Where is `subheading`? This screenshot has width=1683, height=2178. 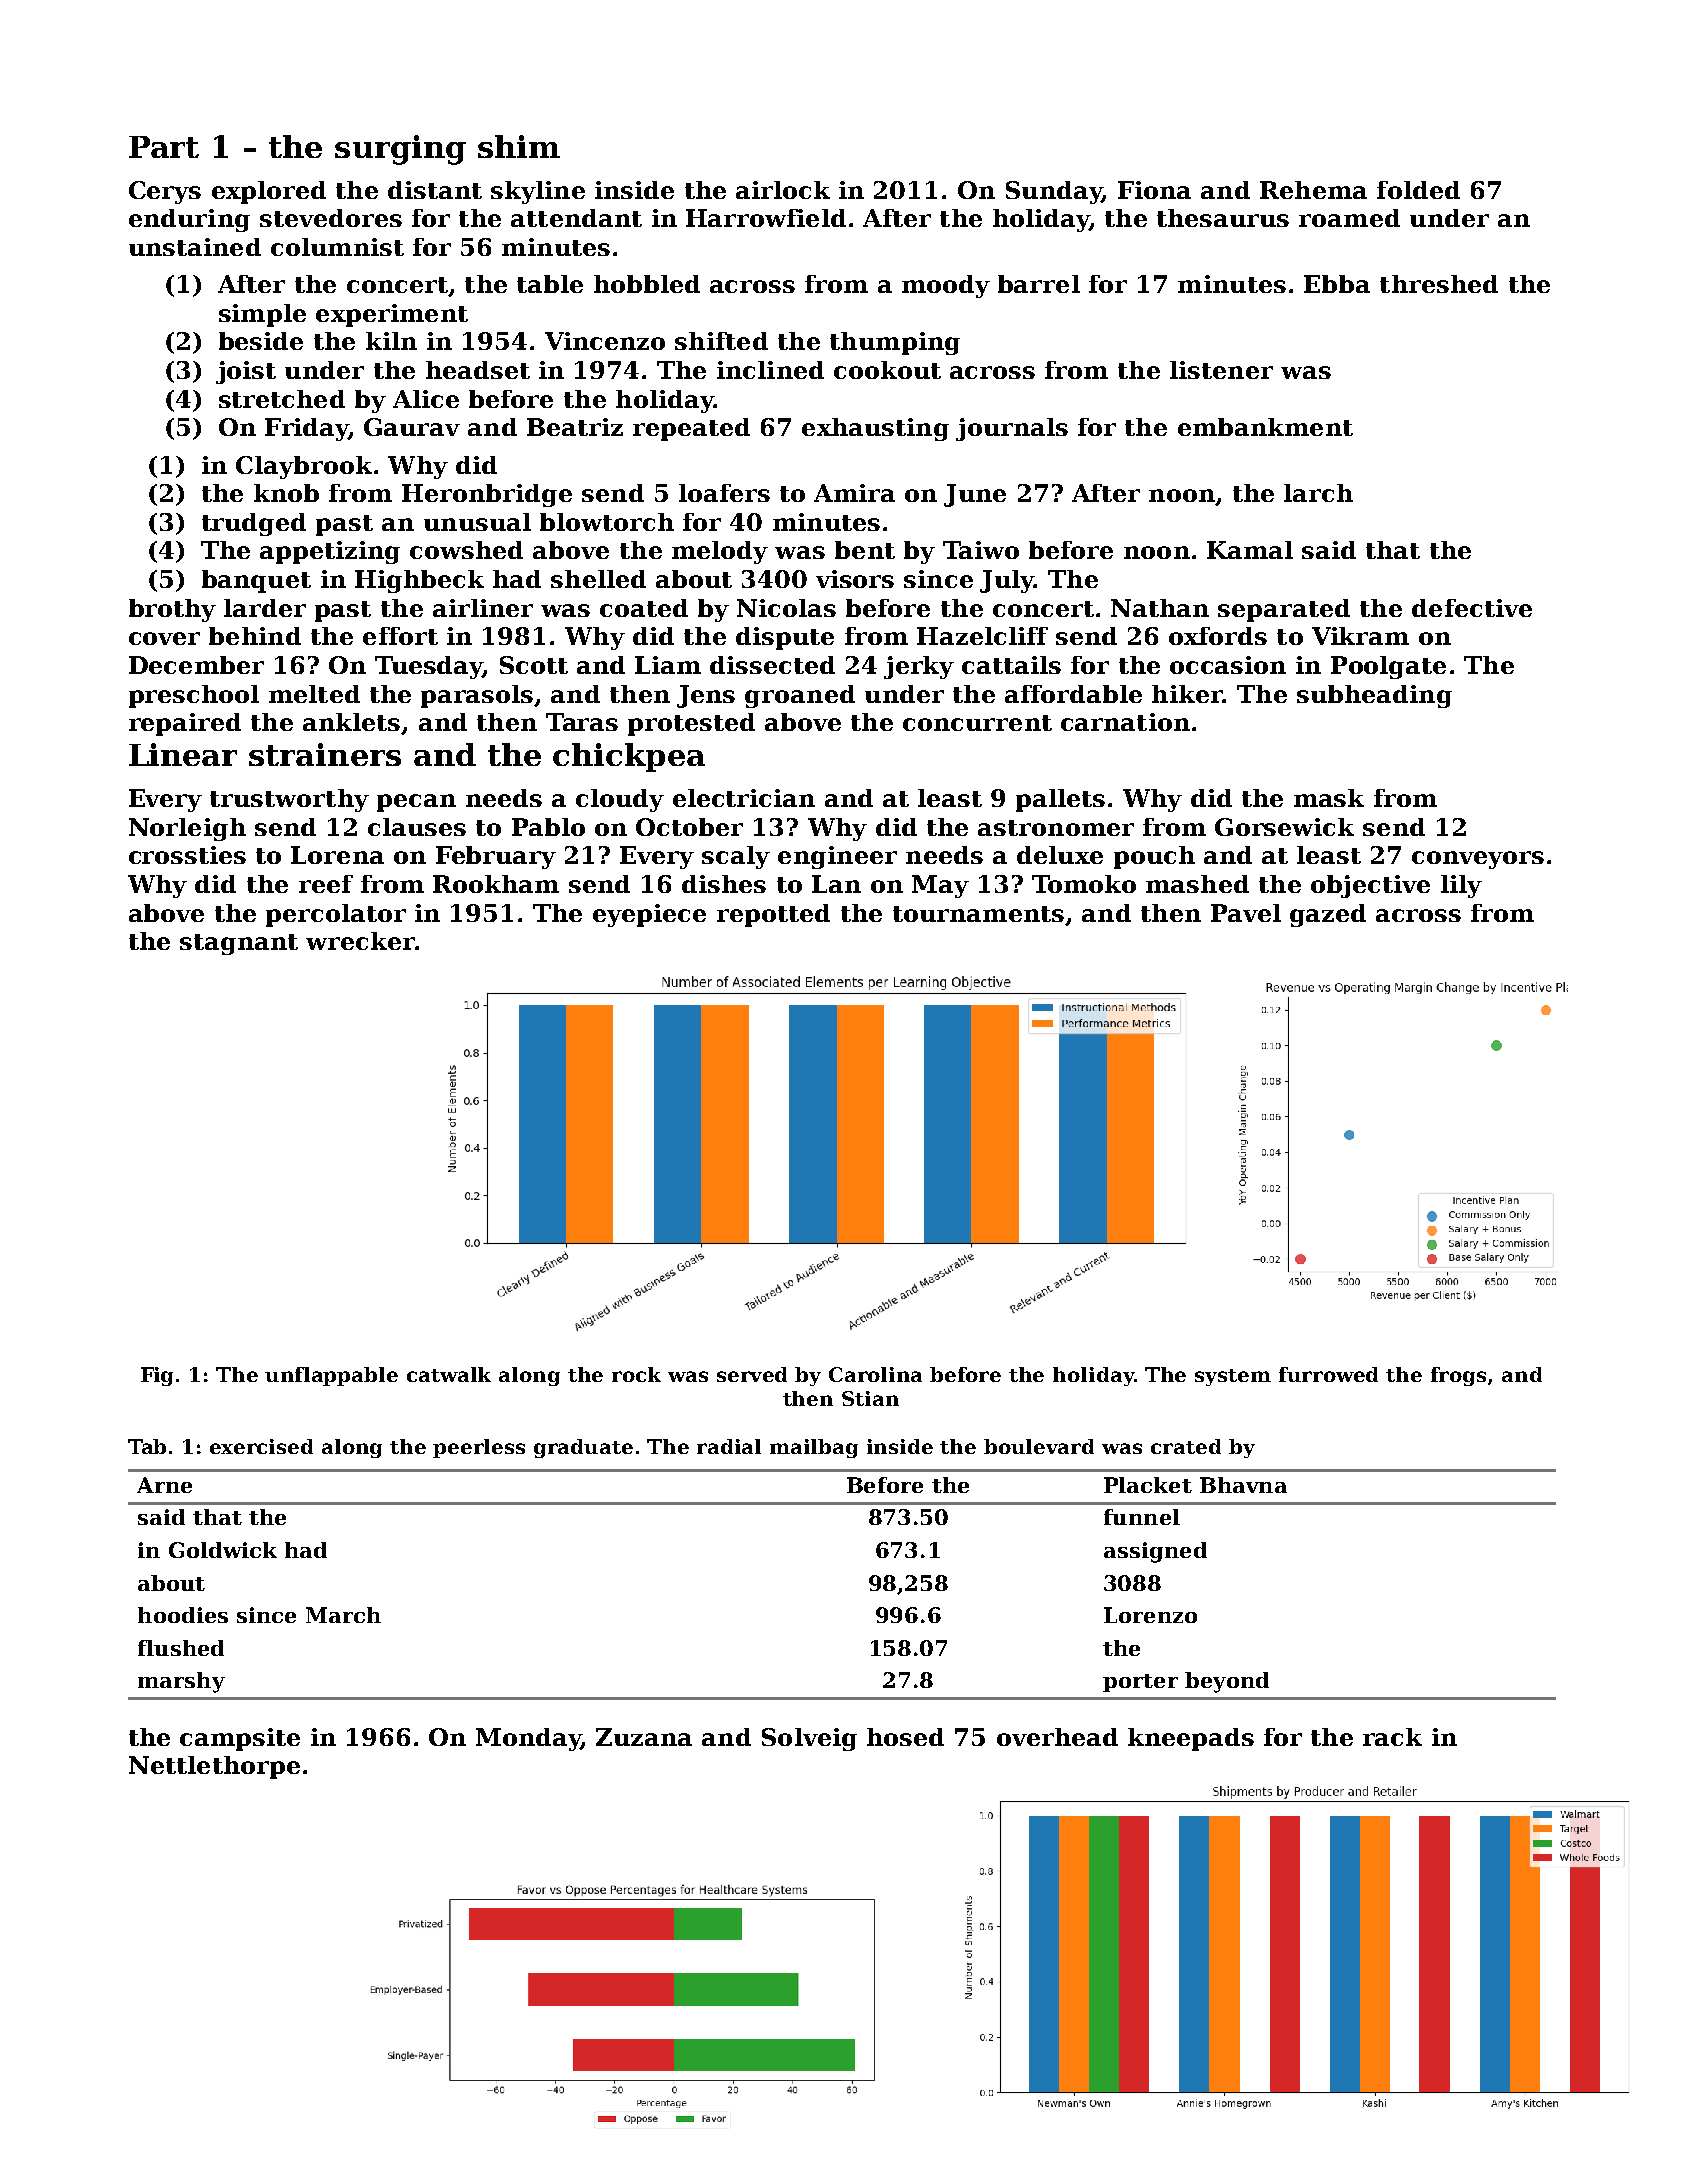 subheading is located at coordinates (1374, 696).
